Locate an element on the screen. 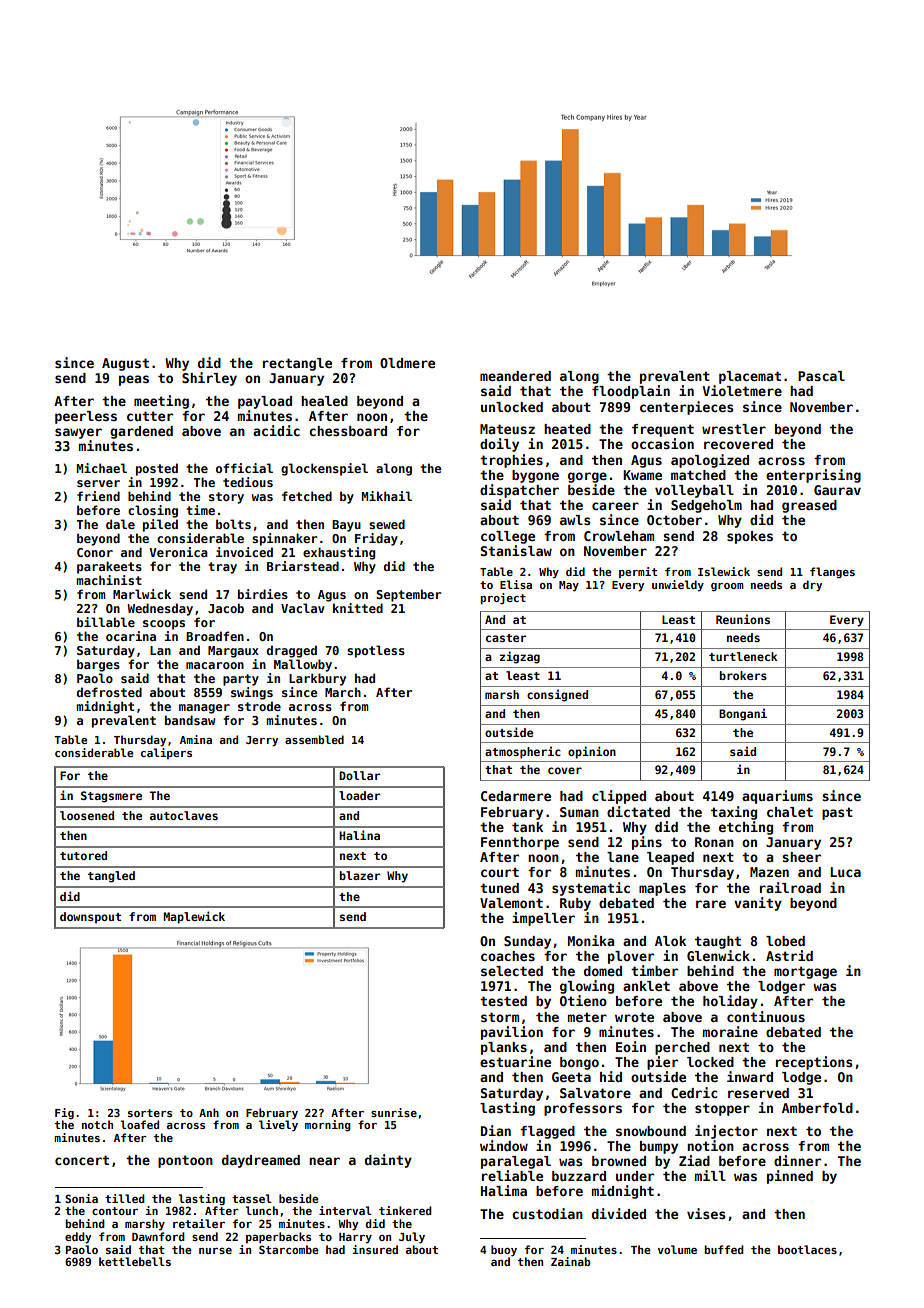 The height and width of the screenshot is (1308, 924). sunrise is located at coordinates (394, 1112).
